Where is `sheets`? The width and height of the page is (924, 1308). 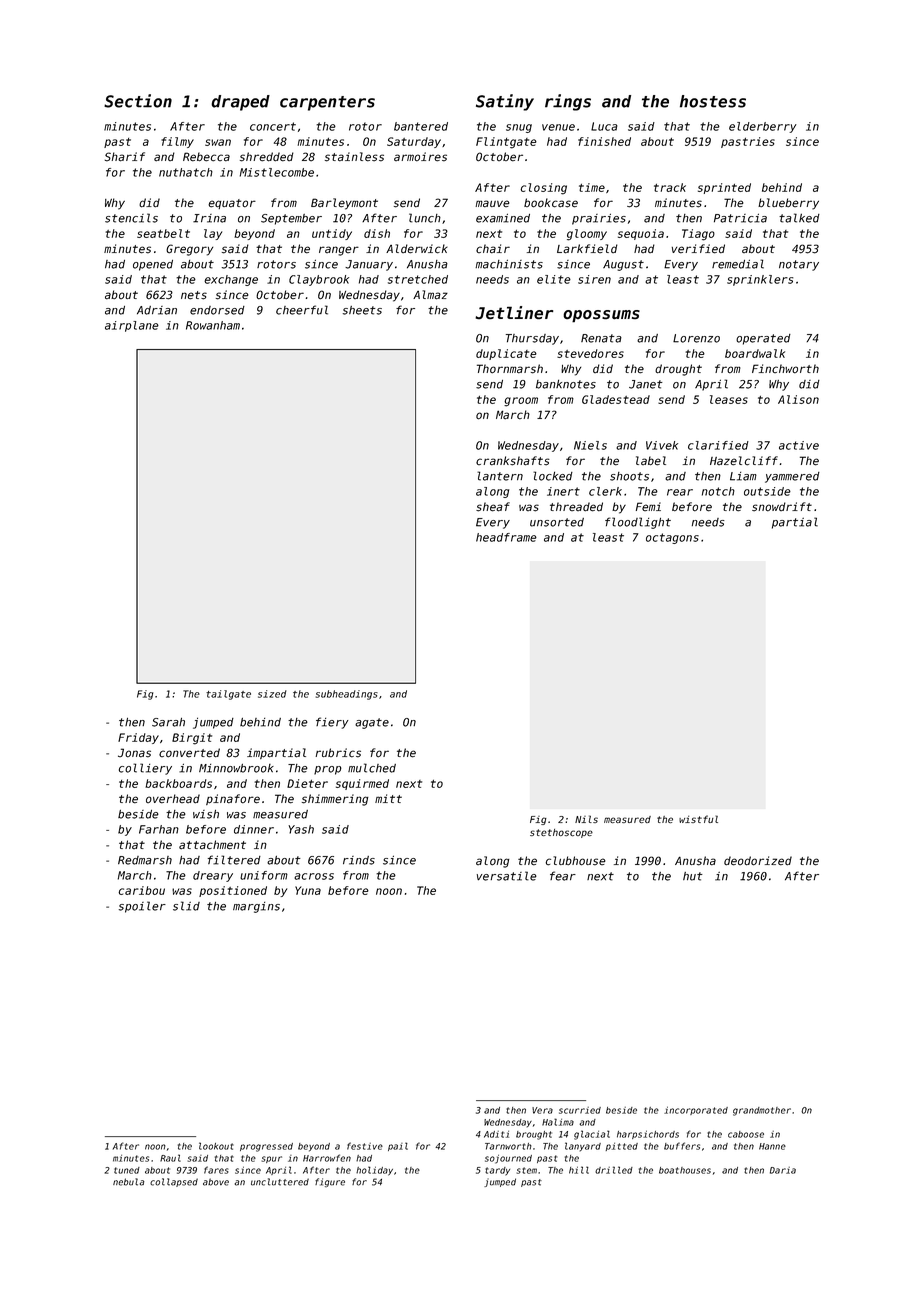 sheets is located at coordinates (362, 310).
